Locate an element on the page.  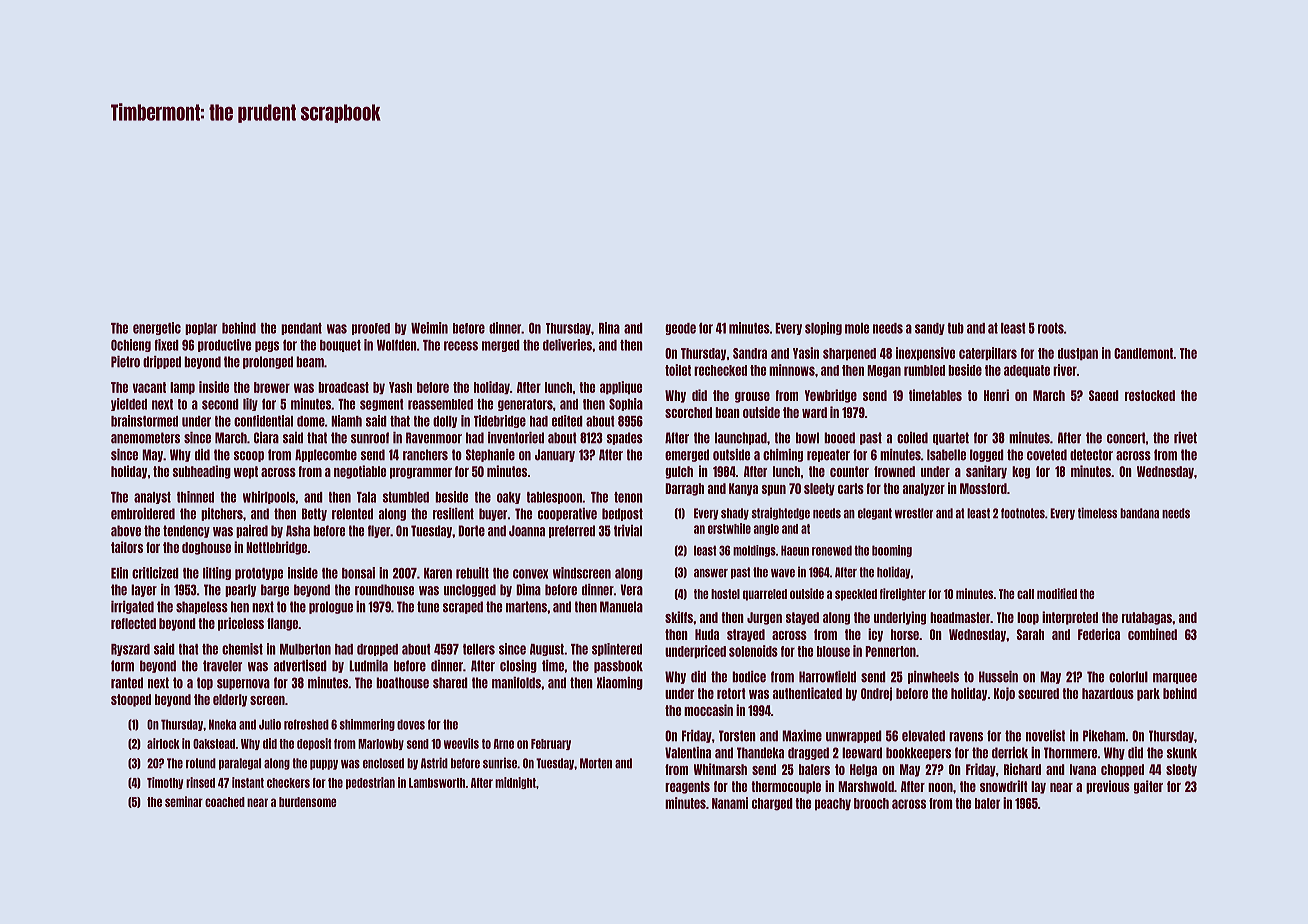
Nanami is located at coordinates (730, 803).
